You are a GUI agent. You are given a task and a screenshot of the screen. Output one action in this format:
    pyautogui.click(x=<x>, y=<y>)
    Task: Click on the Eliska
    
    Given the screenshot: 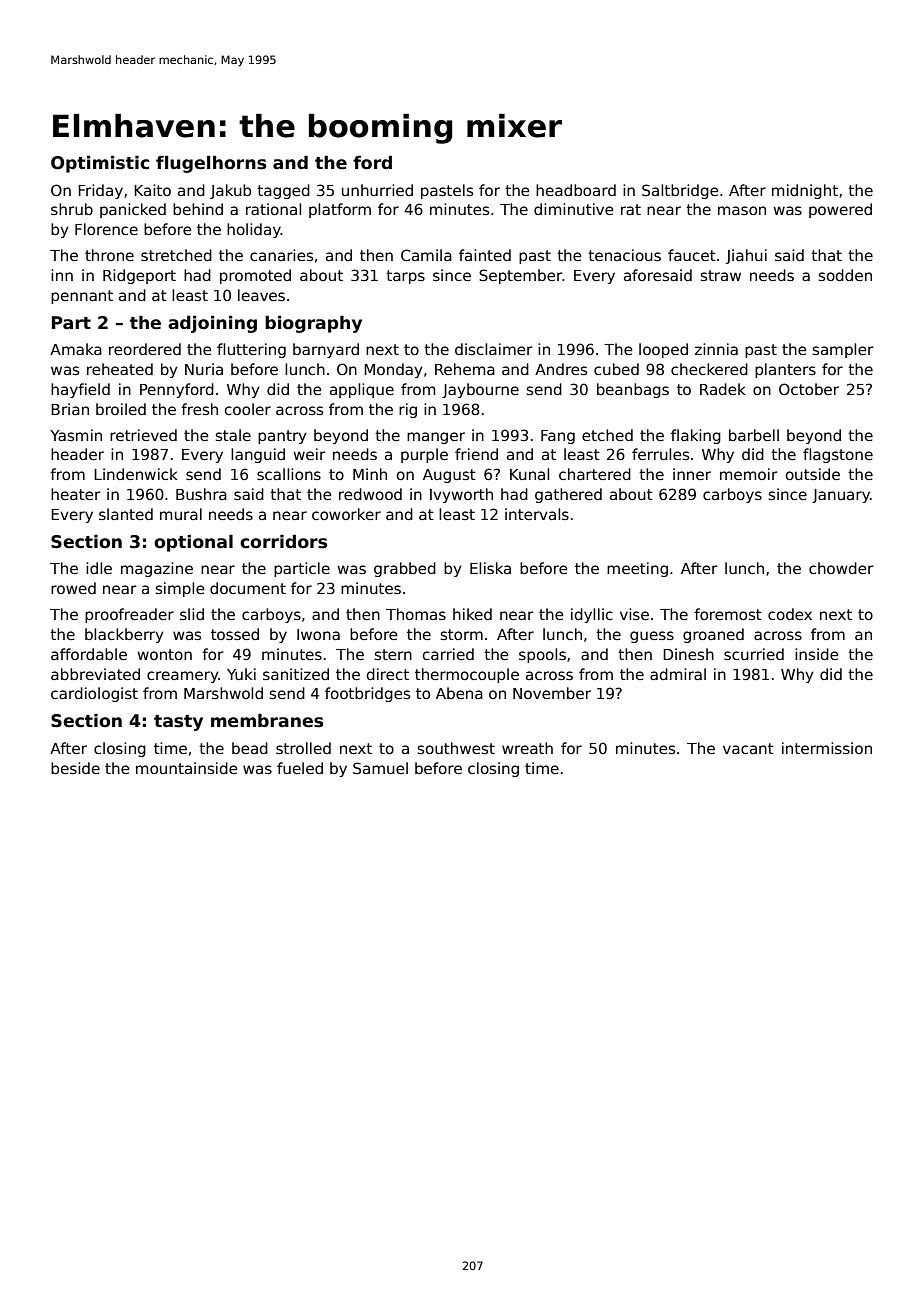 What is the action you would take?
    pyautogui.click(x=490, y=568)
